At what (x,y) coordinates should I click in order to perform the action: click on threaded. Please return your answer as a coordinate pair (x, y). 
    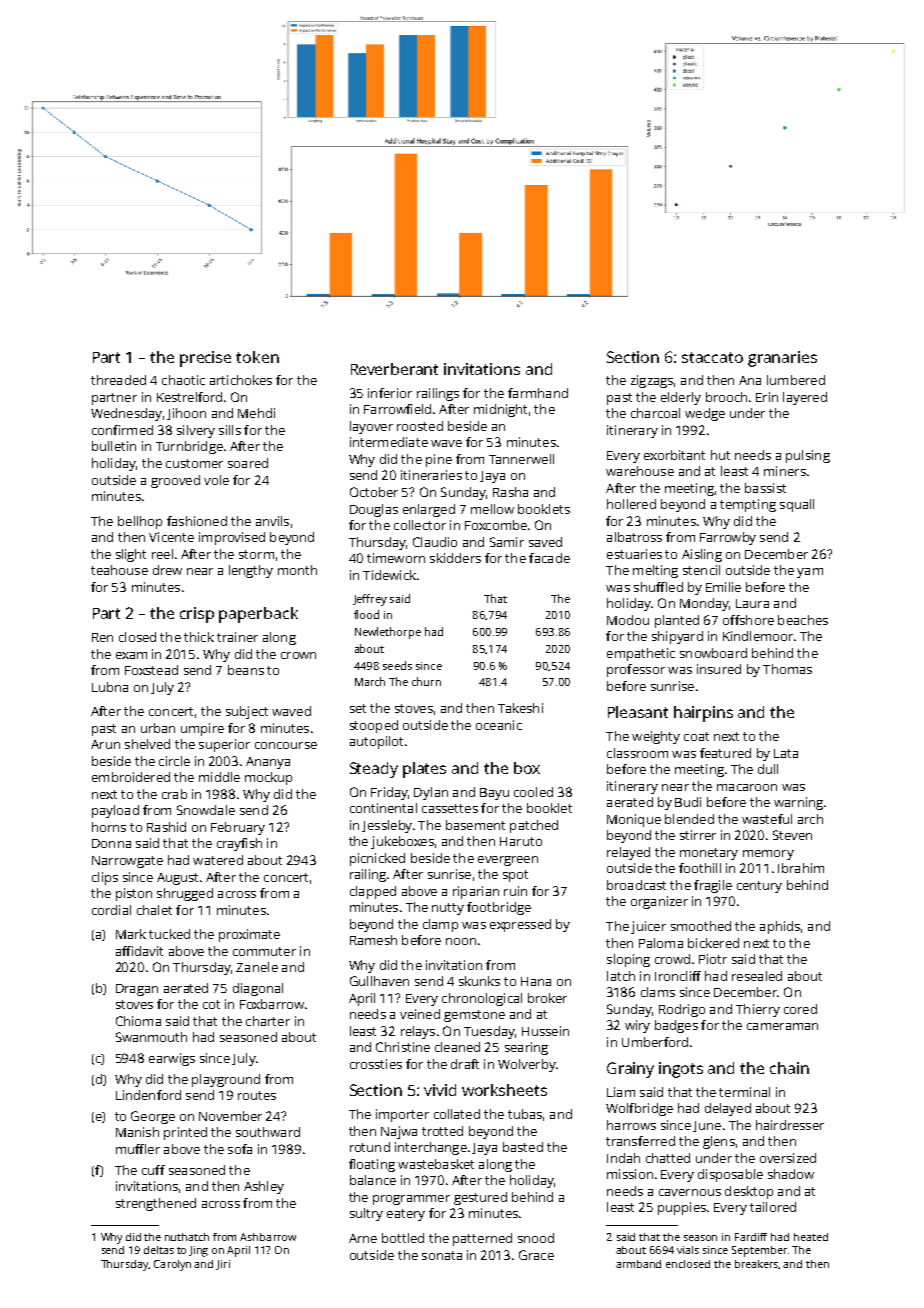
    Looking at the image, I should click on (118, 380).
